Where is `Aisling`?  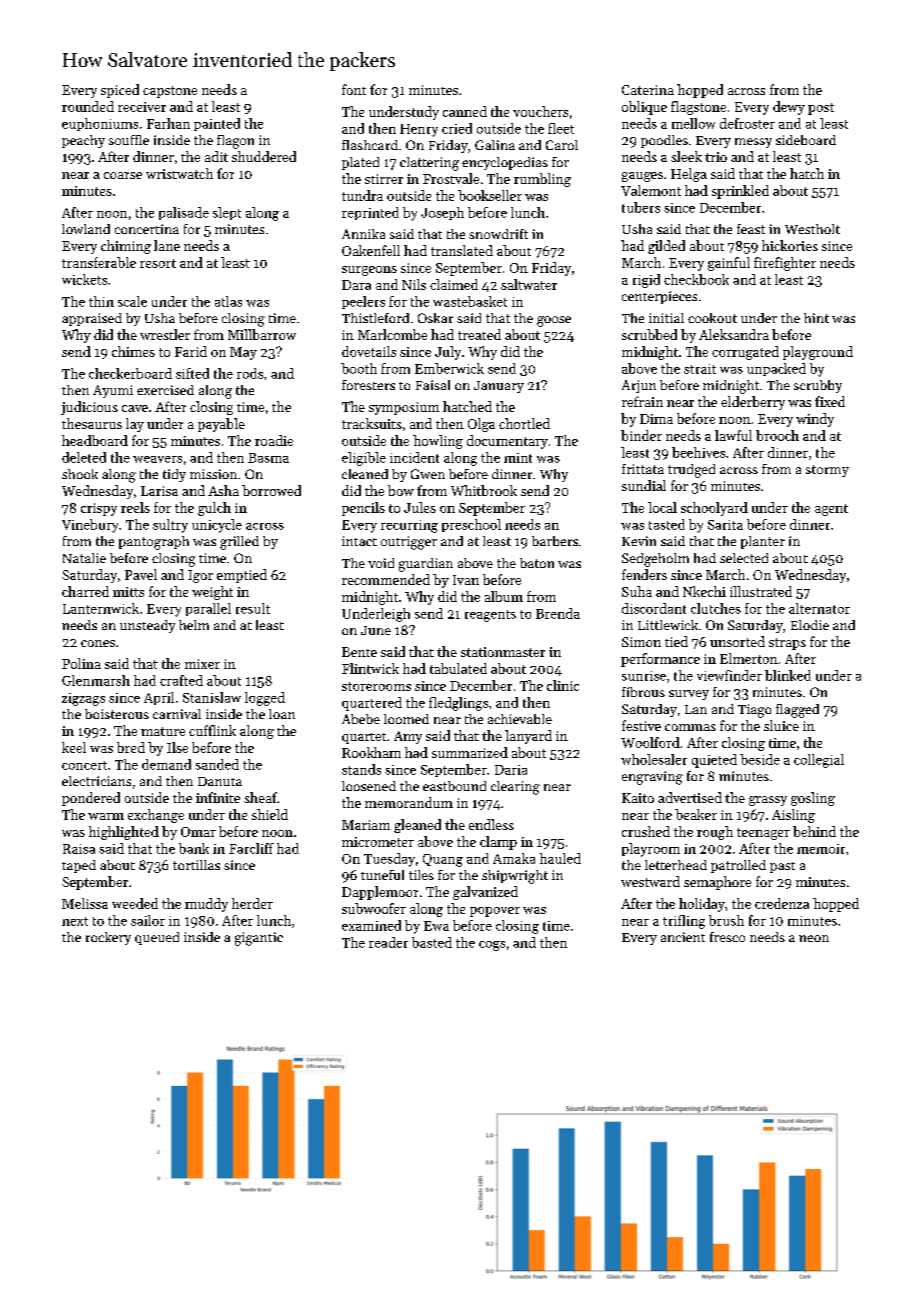 Aisling is located at coordinates (793, 816).
